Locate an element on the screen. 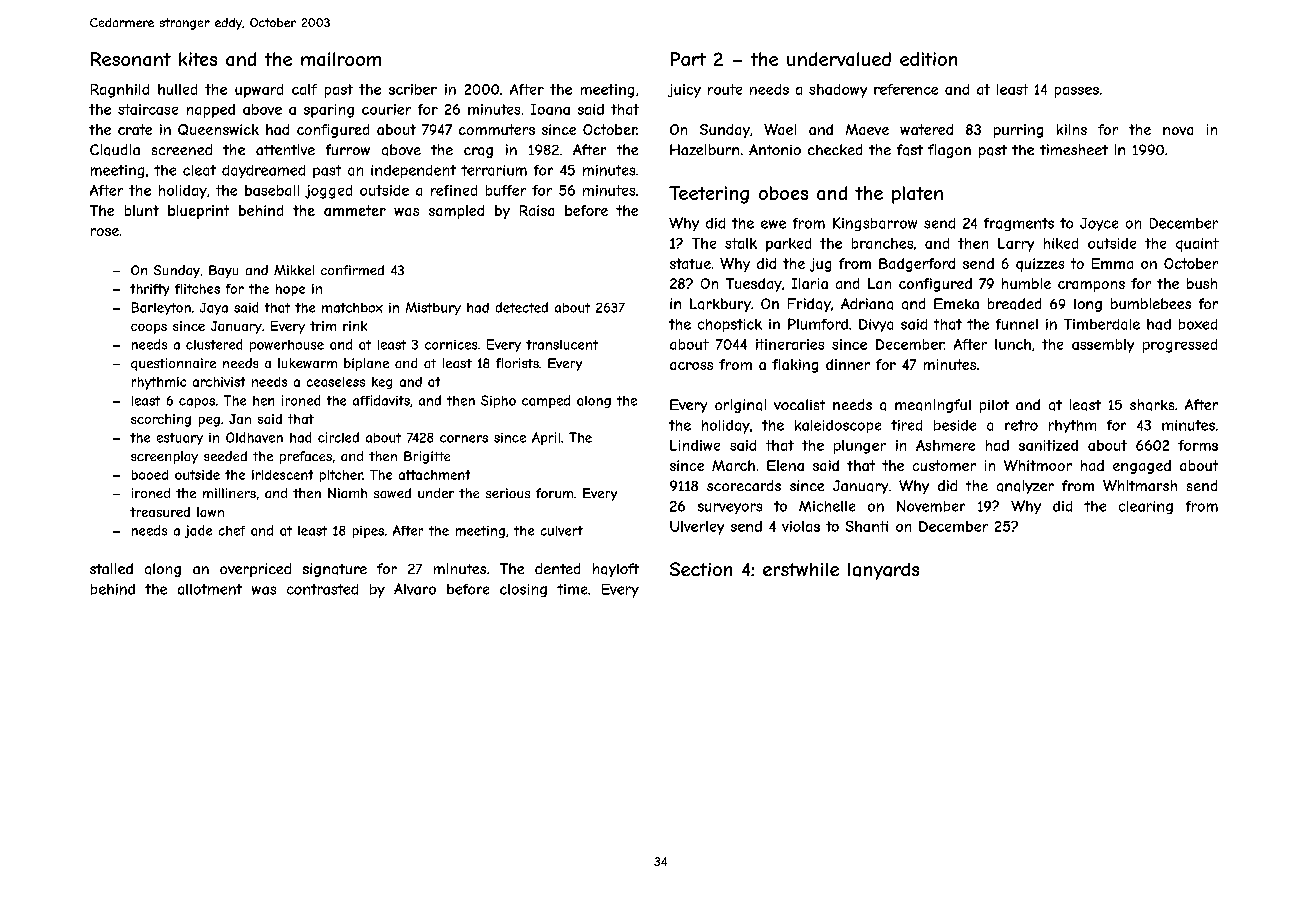  April is located at coordinates (546, 438).
